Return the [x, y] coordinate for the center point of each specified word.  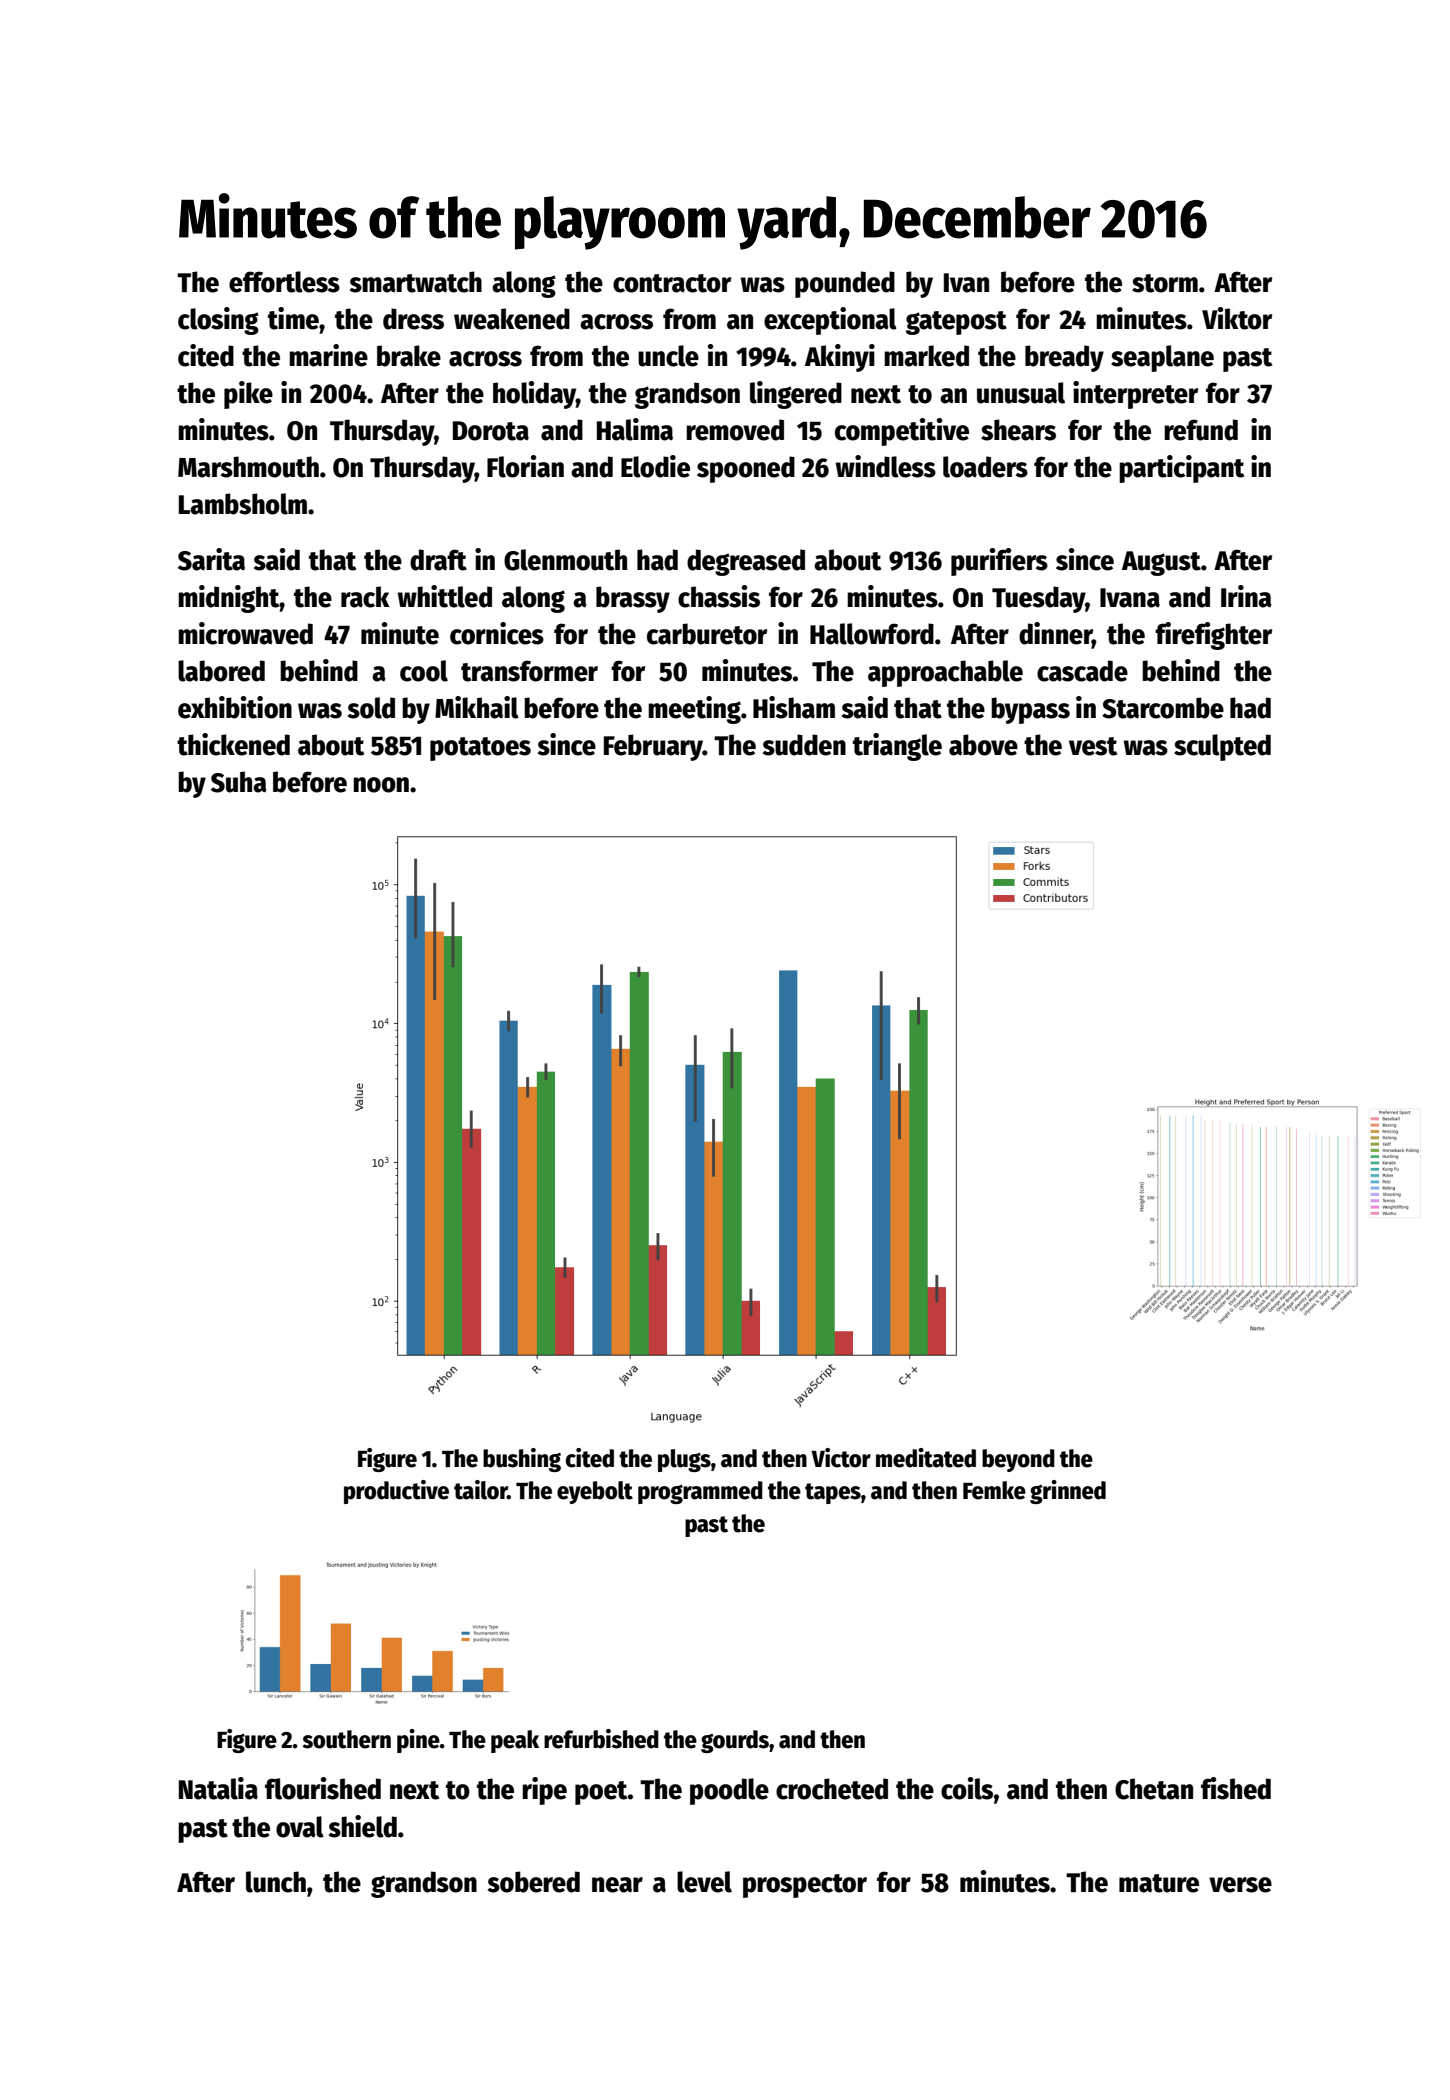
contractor [672, 283]
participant [1181, 469]
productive [396, 1492]
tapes [833, 1493]
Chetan [1154, 1789]
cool [424, 671]
